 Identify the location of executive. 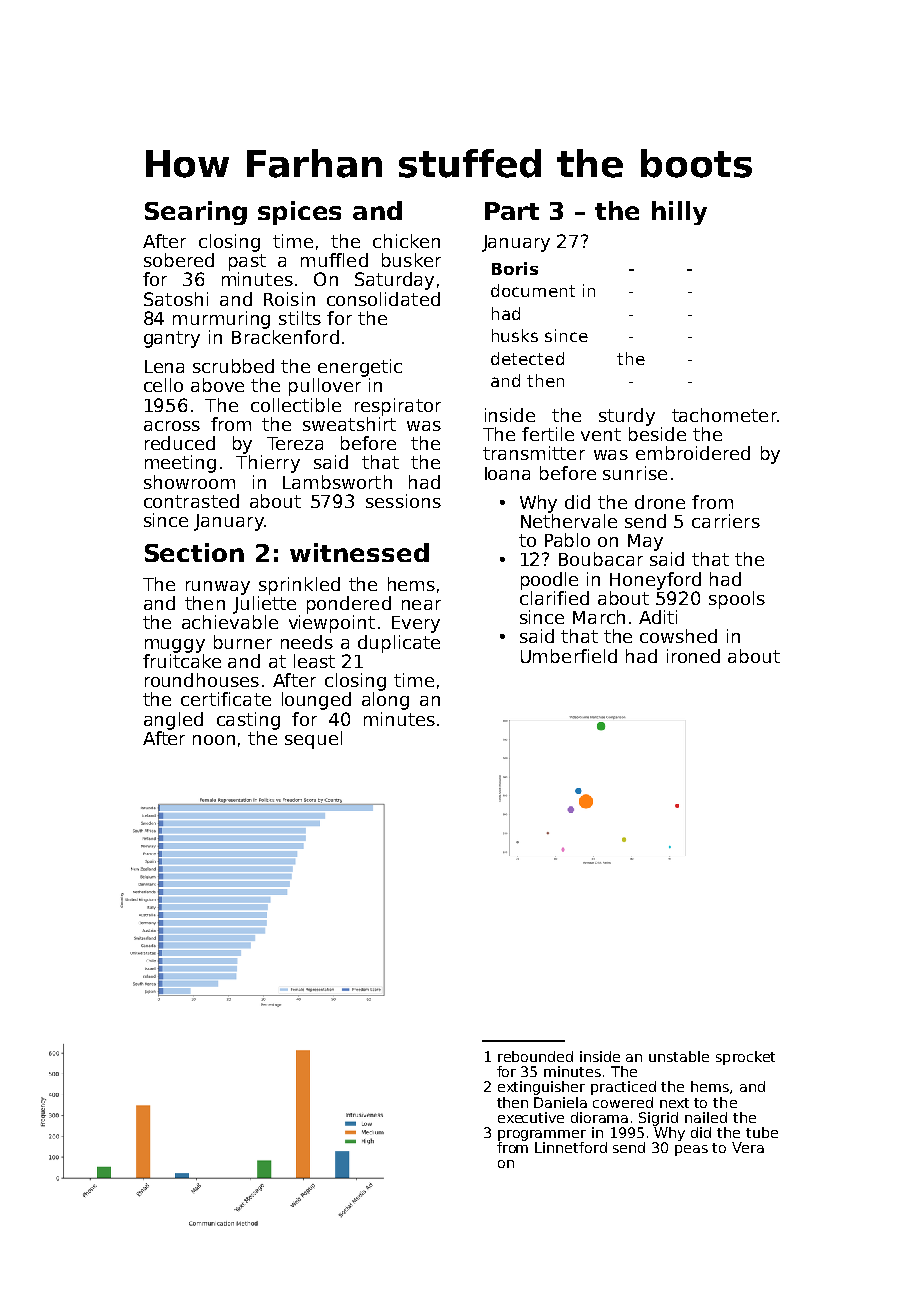
(531, 1117).
